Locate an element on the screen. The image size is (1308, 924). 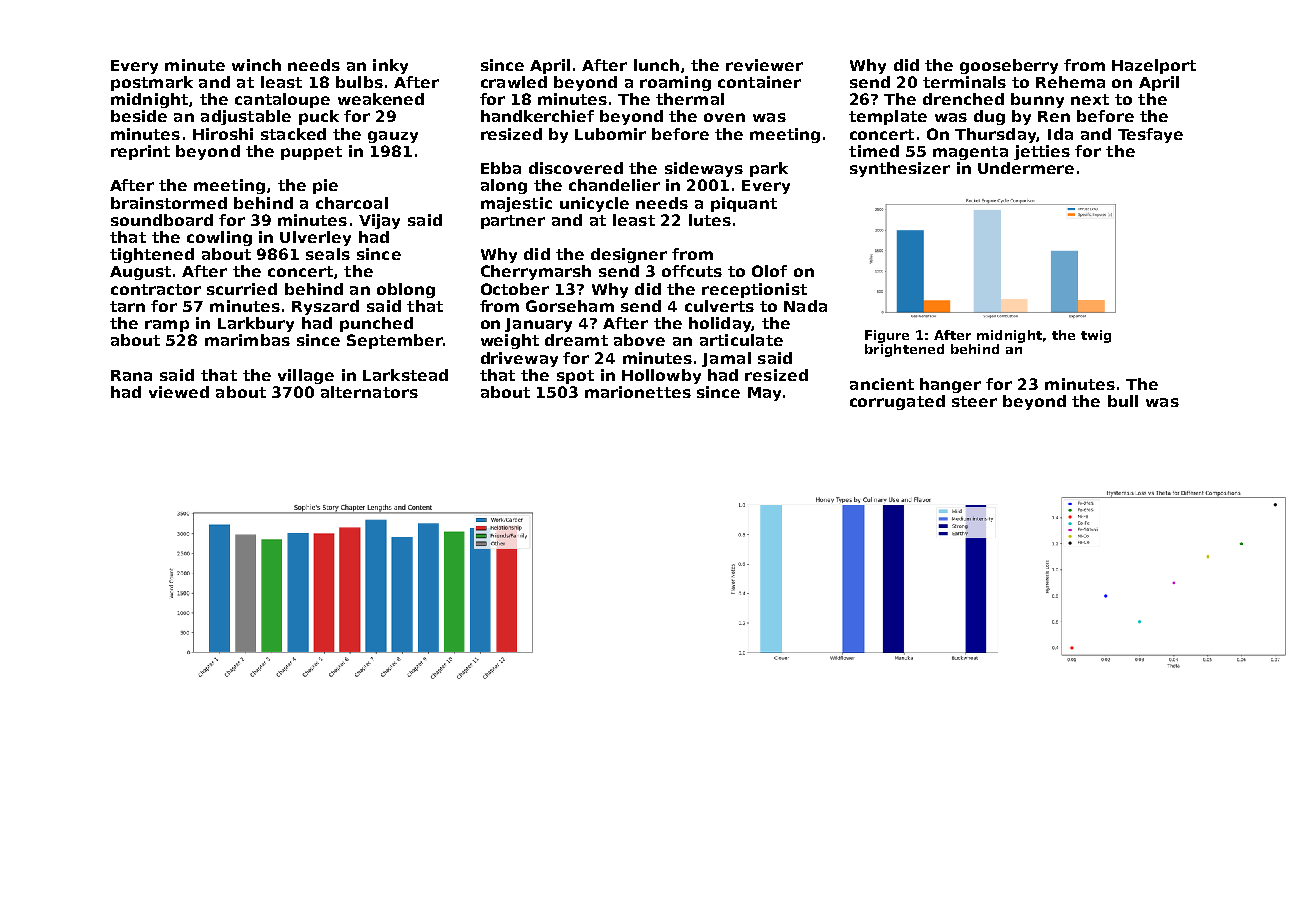
winch is located at coordinates (256, 65).
